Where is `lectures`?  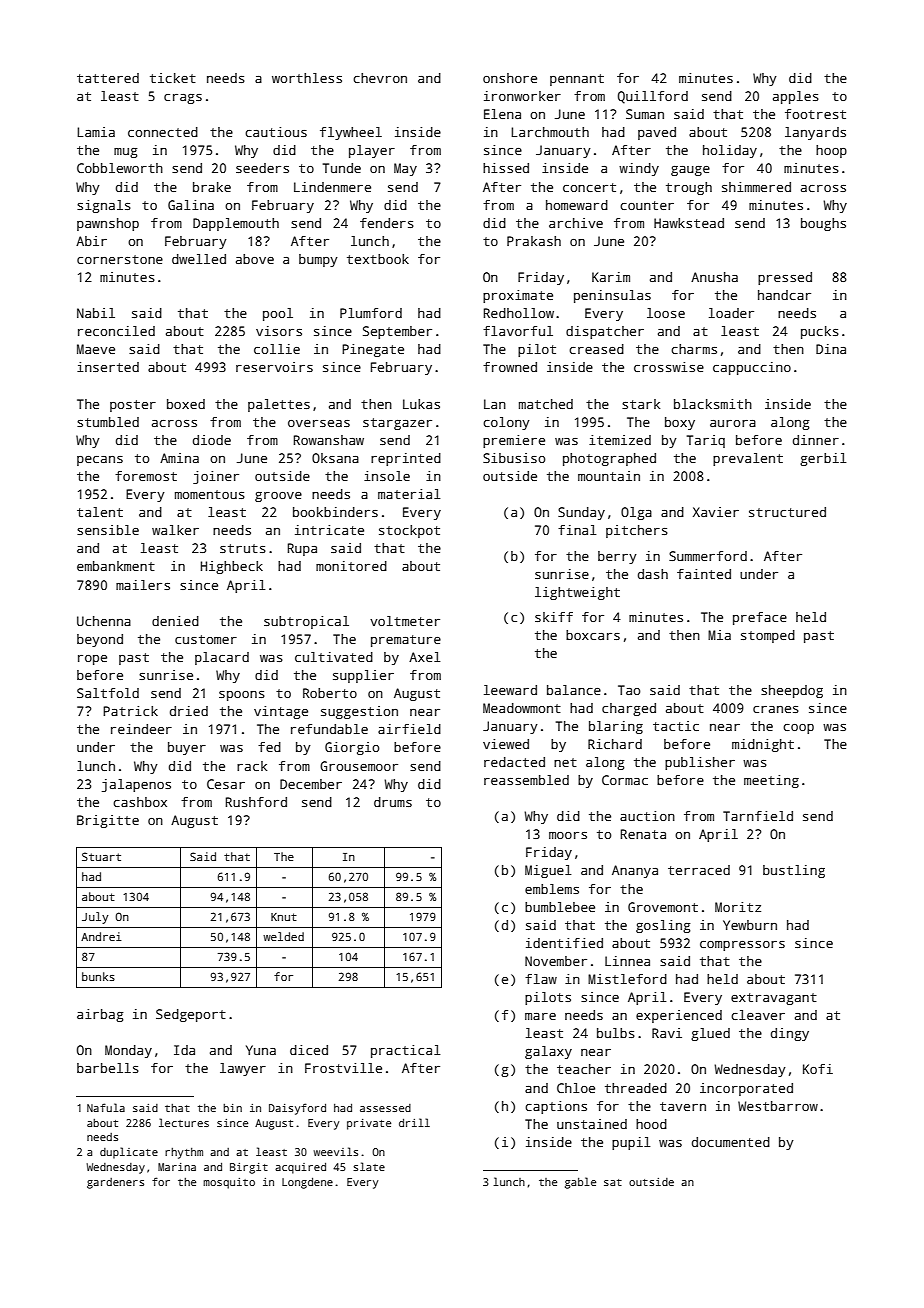 lectures is located at coordinates (184, 1122).
